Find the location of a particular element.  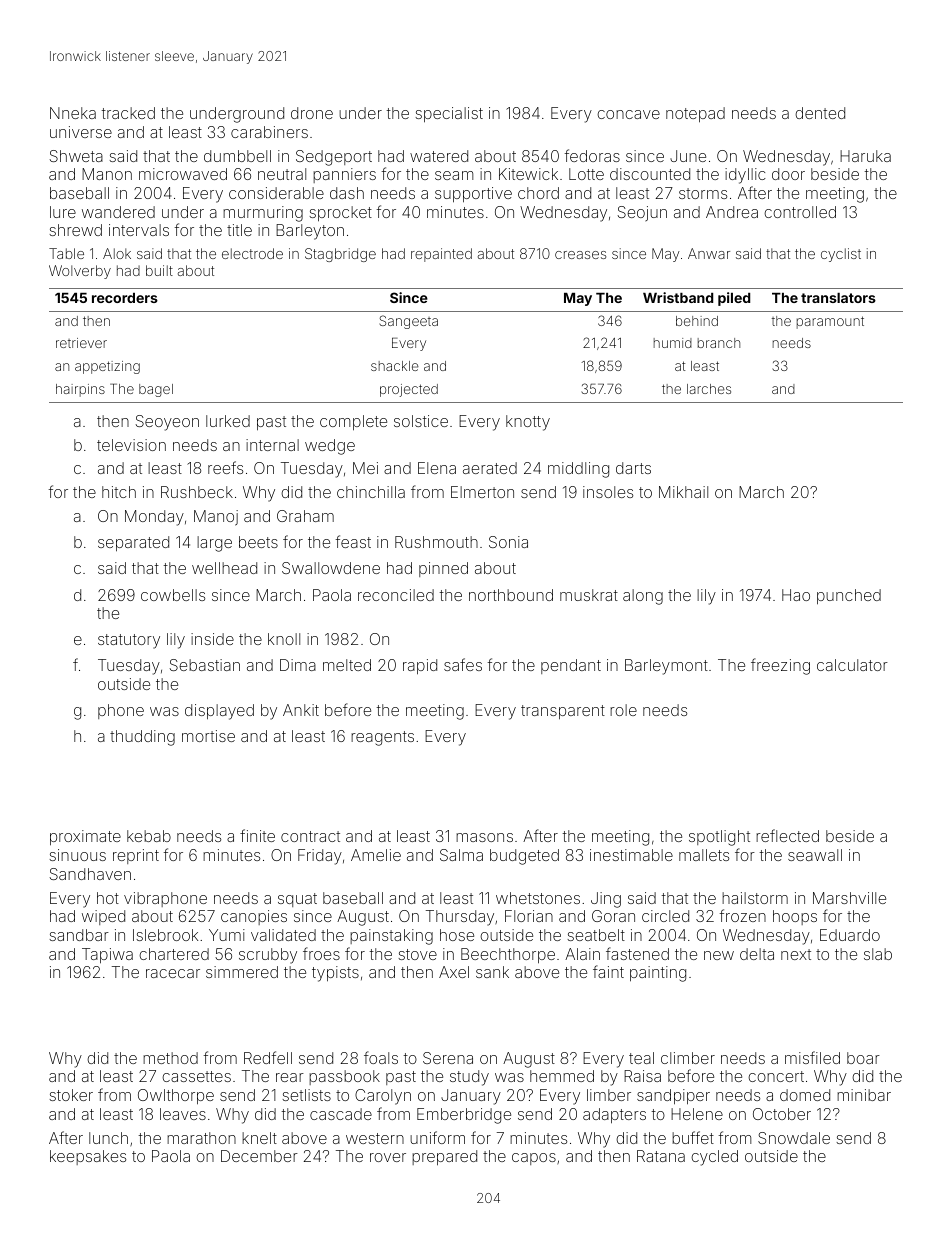

carabiners is located at coordinates (269, 132).
